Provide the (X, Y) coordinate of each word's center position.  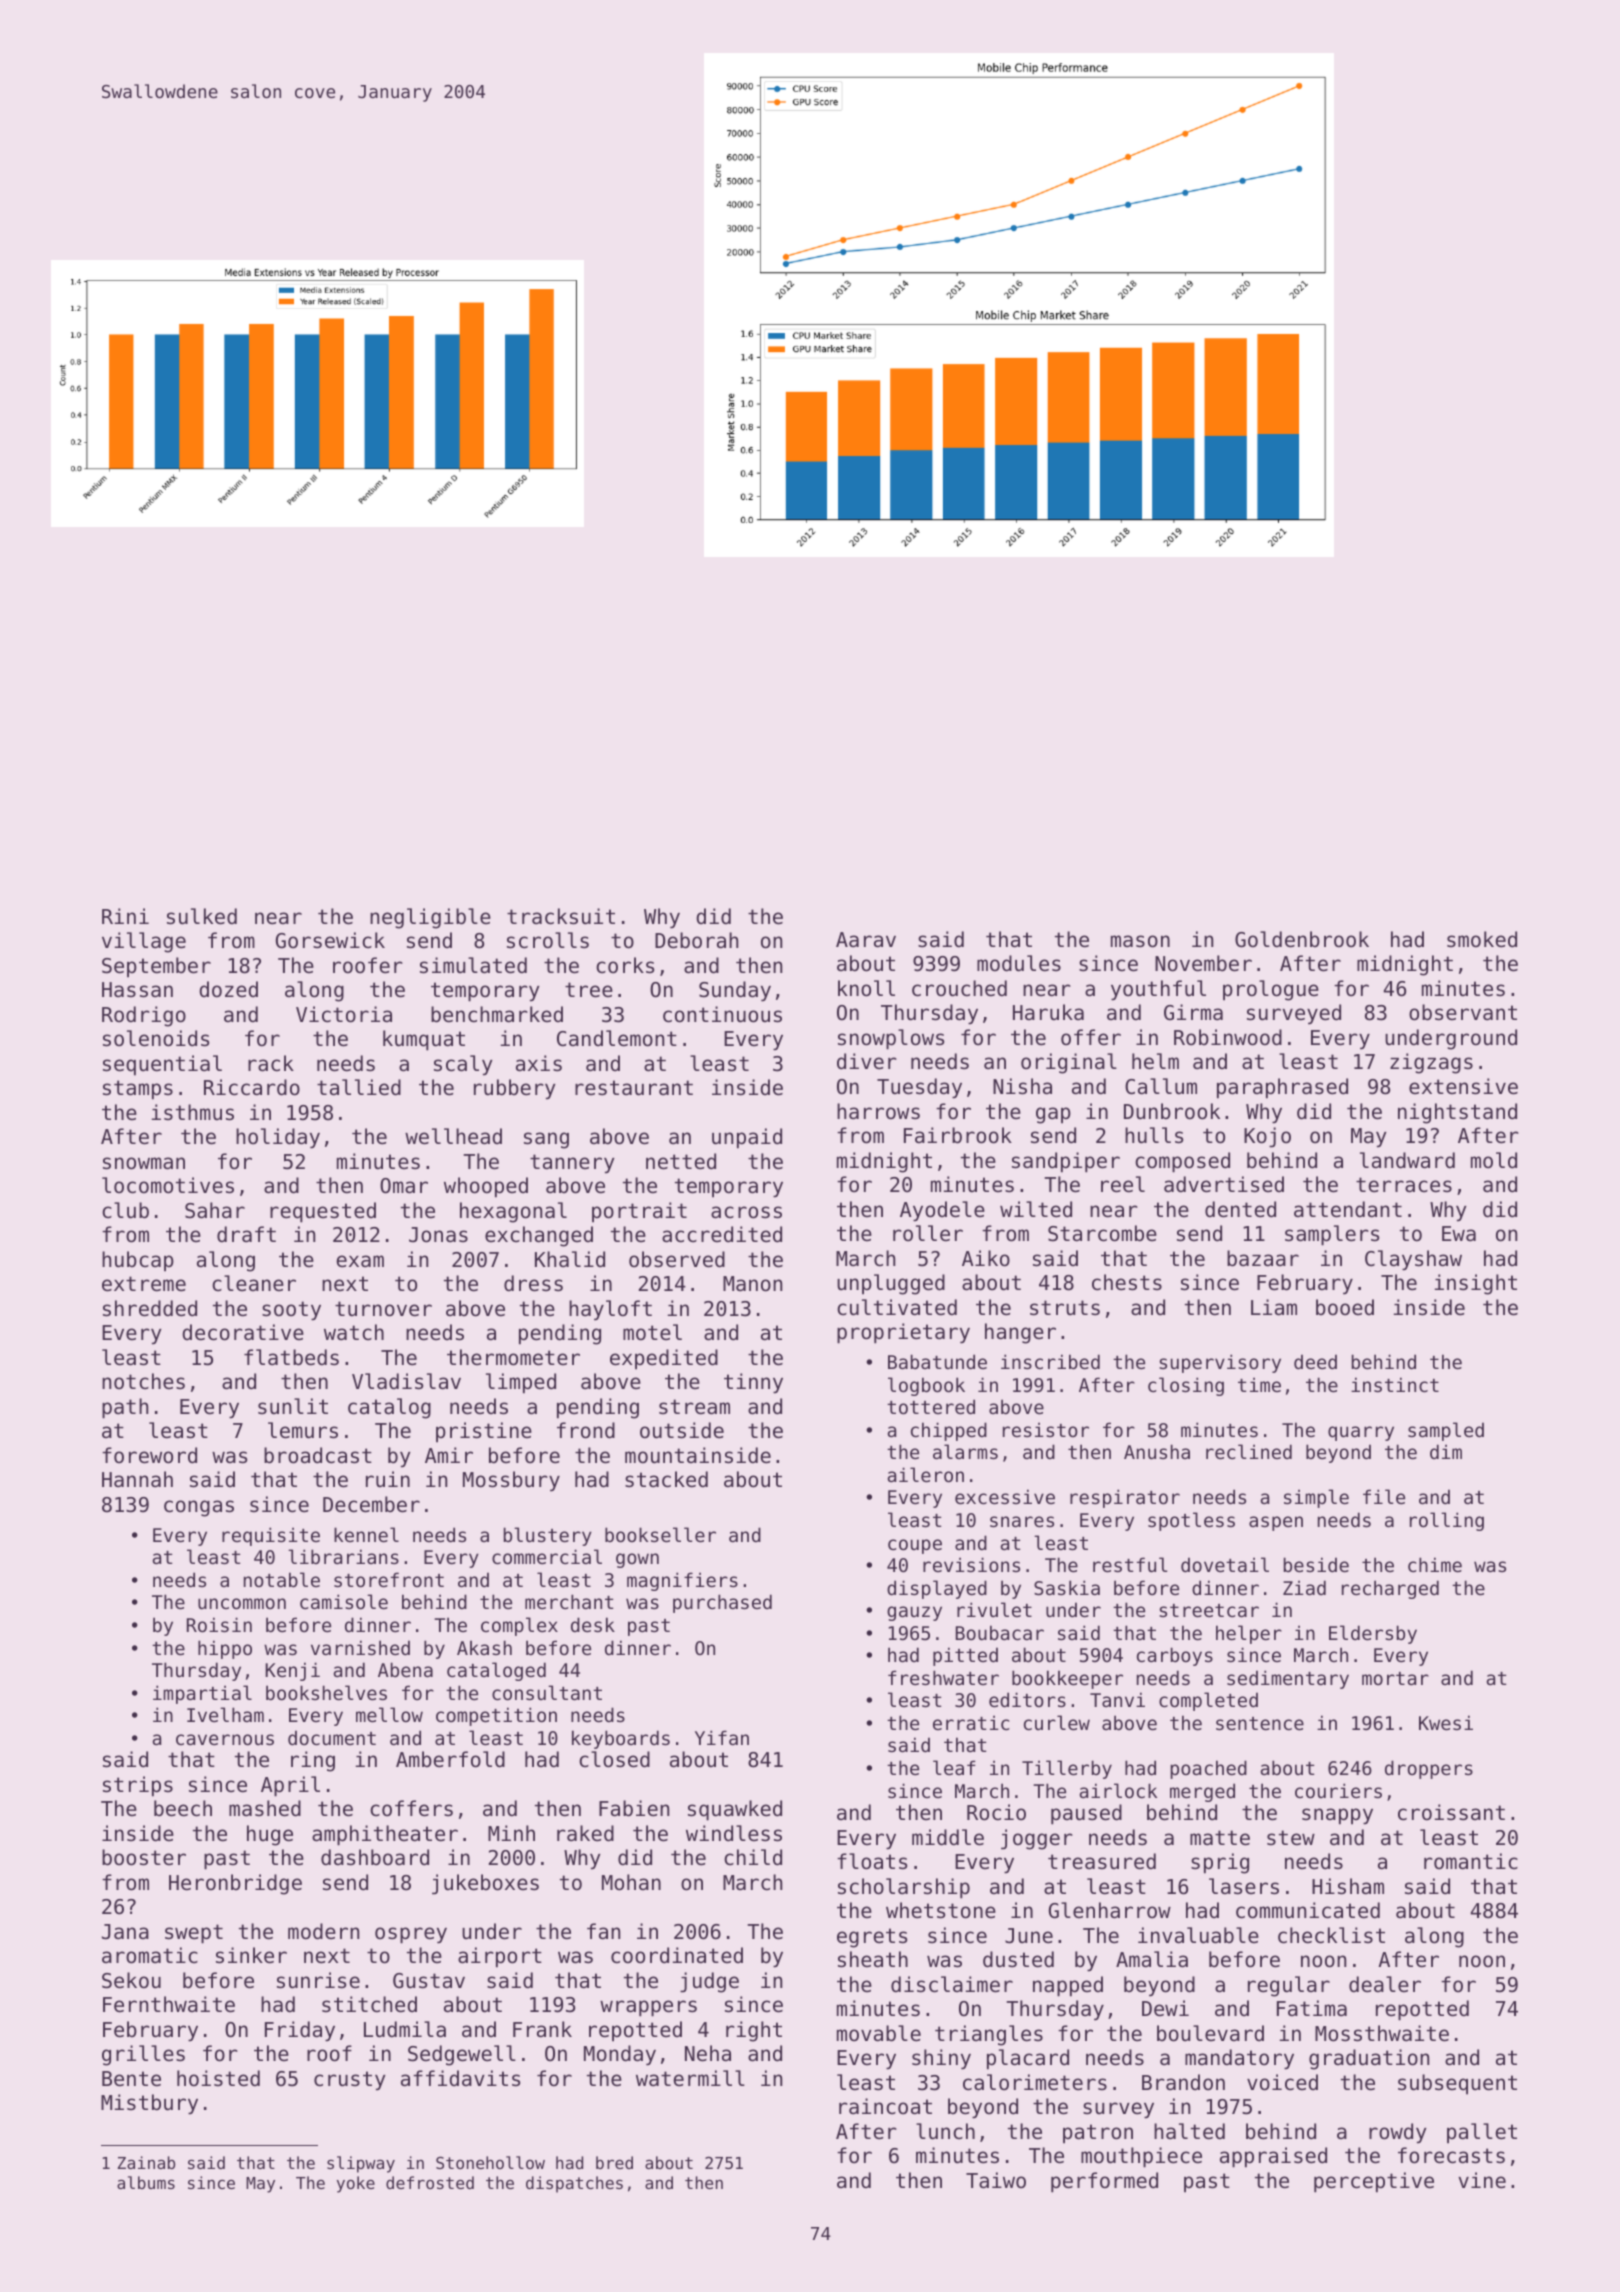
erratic (971, 1722)
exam (360, 1261)
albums (146, 2182)
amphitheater (385, 1835)
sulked (202, 916)
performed (1104, 2182)
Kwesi (1446, 1722)
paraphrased (1282, 1088)
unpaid (747, 1138)
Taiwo (996, 2180)
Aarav (866, 940)
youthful (1158, 990)
